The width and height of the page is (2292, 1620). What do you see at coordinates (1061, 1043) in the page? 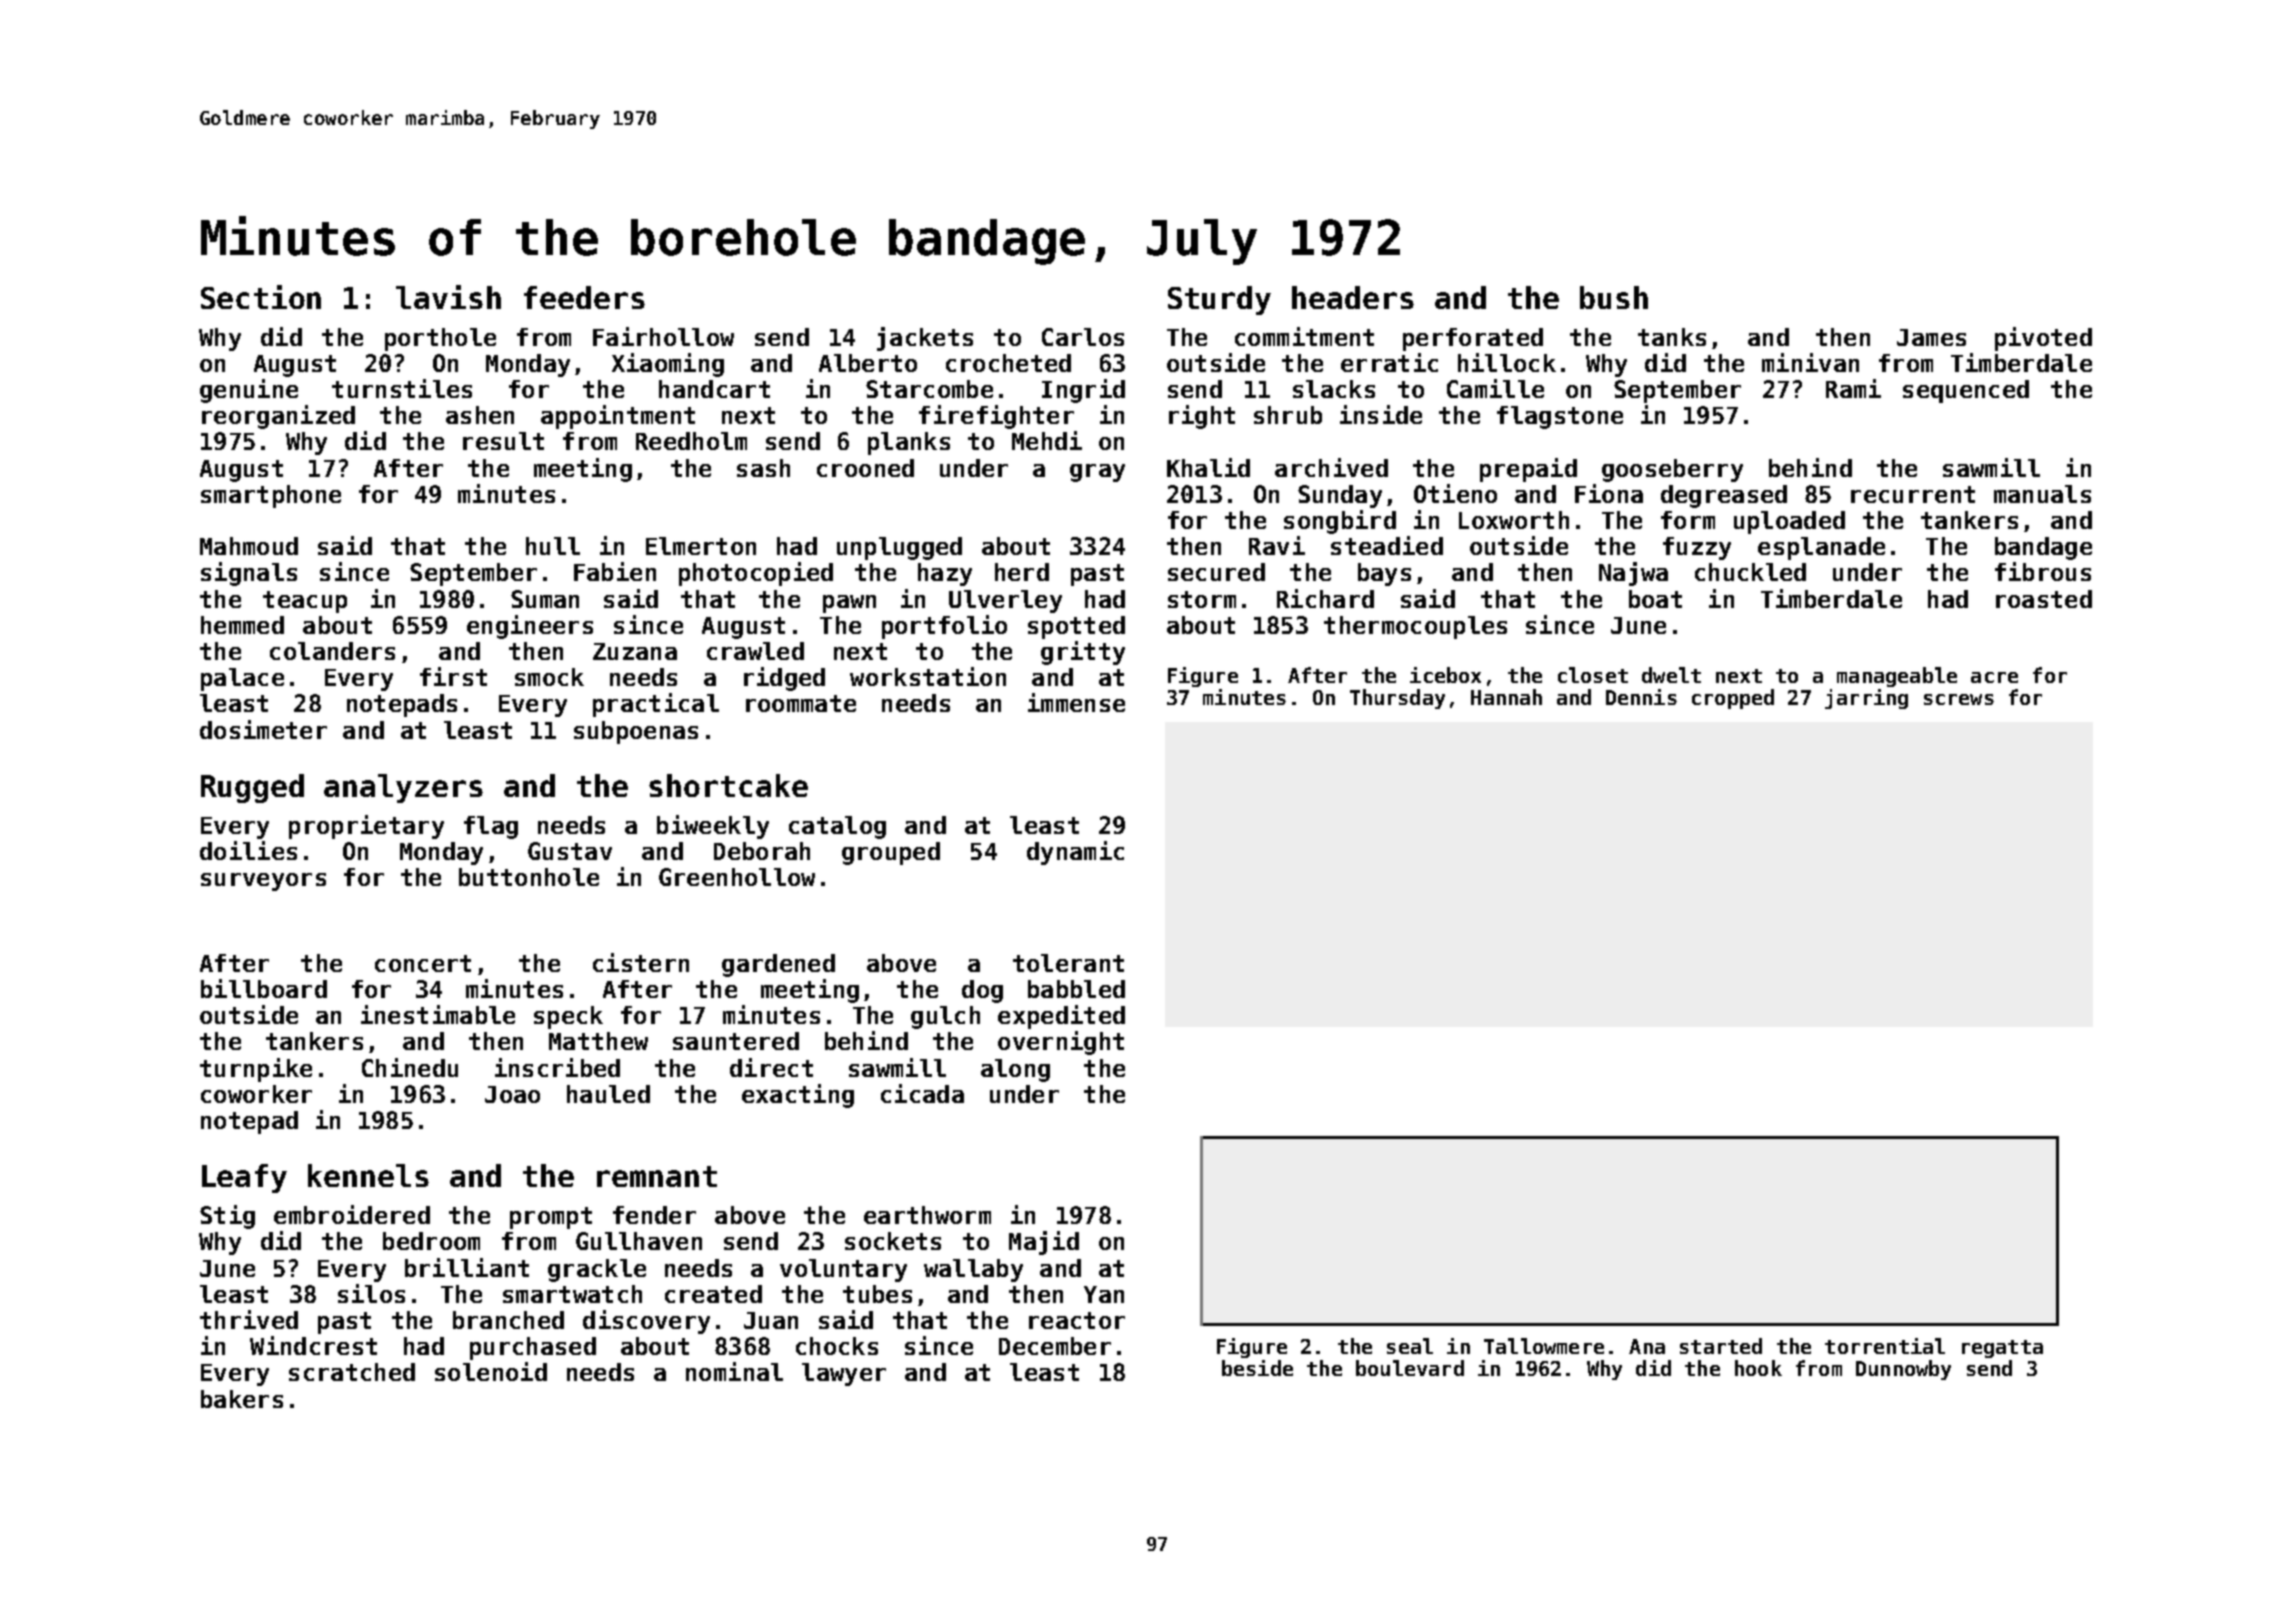
I see `overnight` at bounding box center [1061, 1043].
